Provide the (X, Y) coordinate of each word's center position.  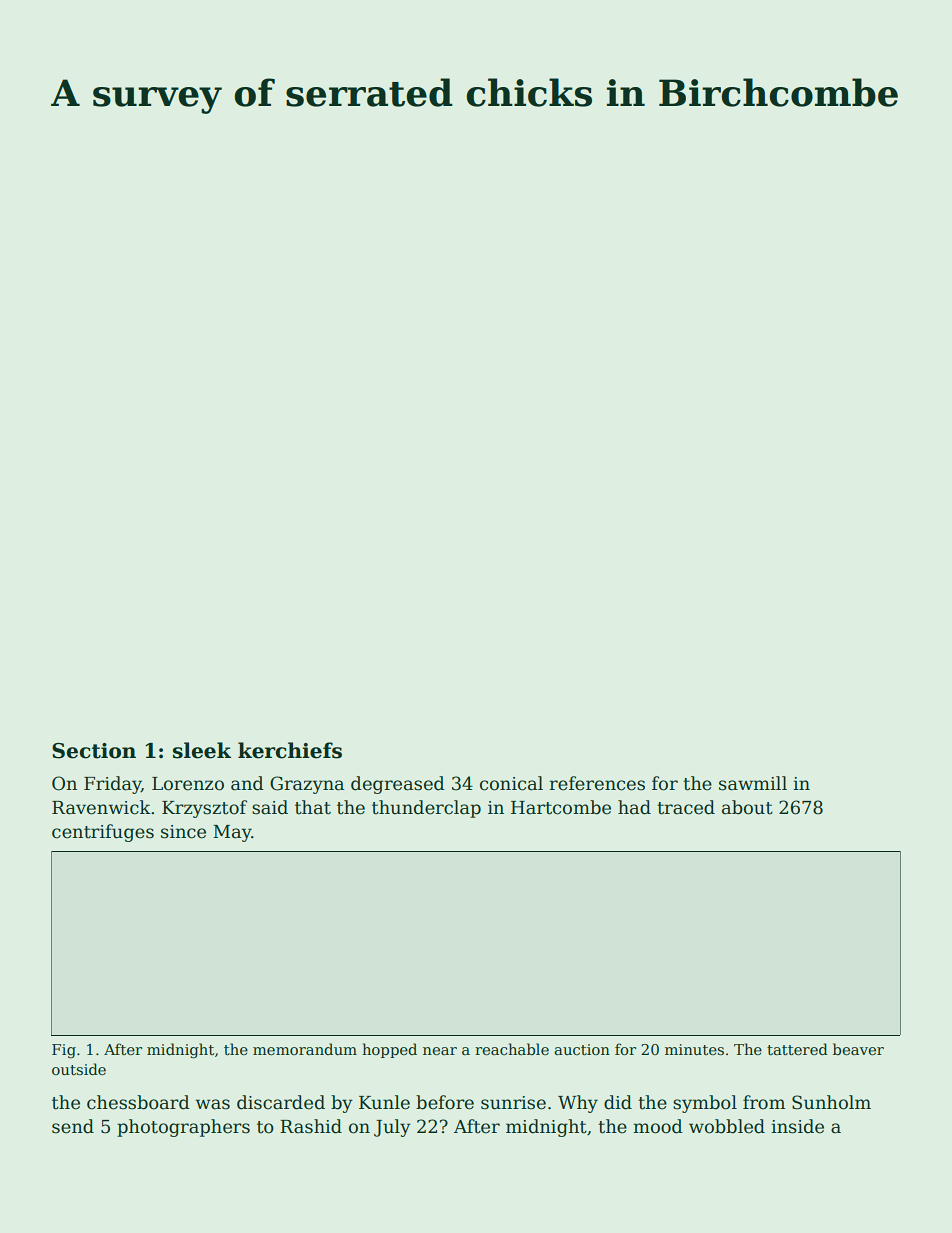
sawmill (753, 783)
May (232, 833)
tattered (797, 1049)
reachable (512, 1049)
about (747, 807)
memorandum (305, 1049)
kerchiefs (290, 750)
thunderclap (426, 809)
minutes (694, 1049)
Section (94, 751)
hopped (389, 1050)
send (73, 1126)
